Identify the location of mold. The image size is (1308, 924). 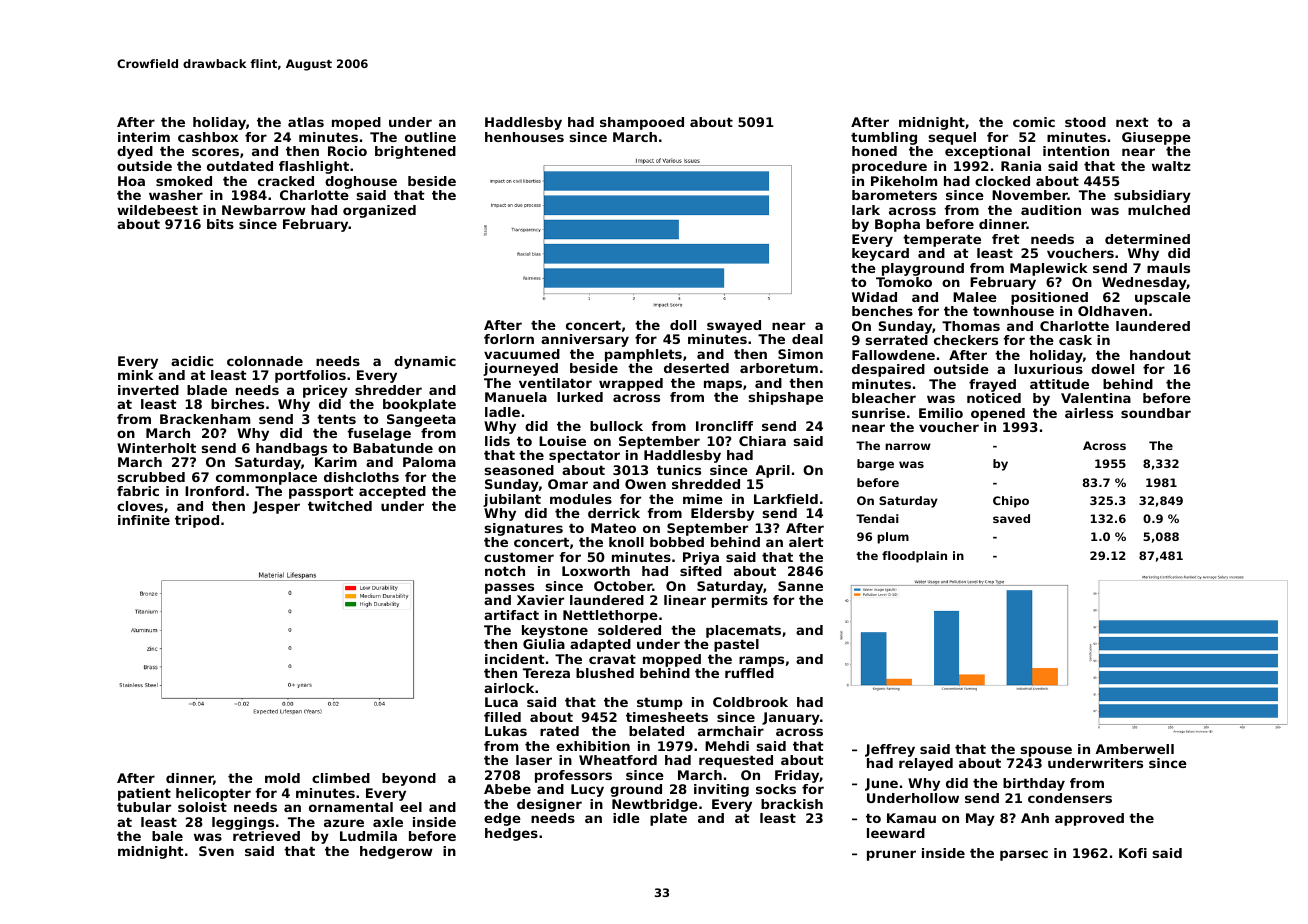
(282, 778).
